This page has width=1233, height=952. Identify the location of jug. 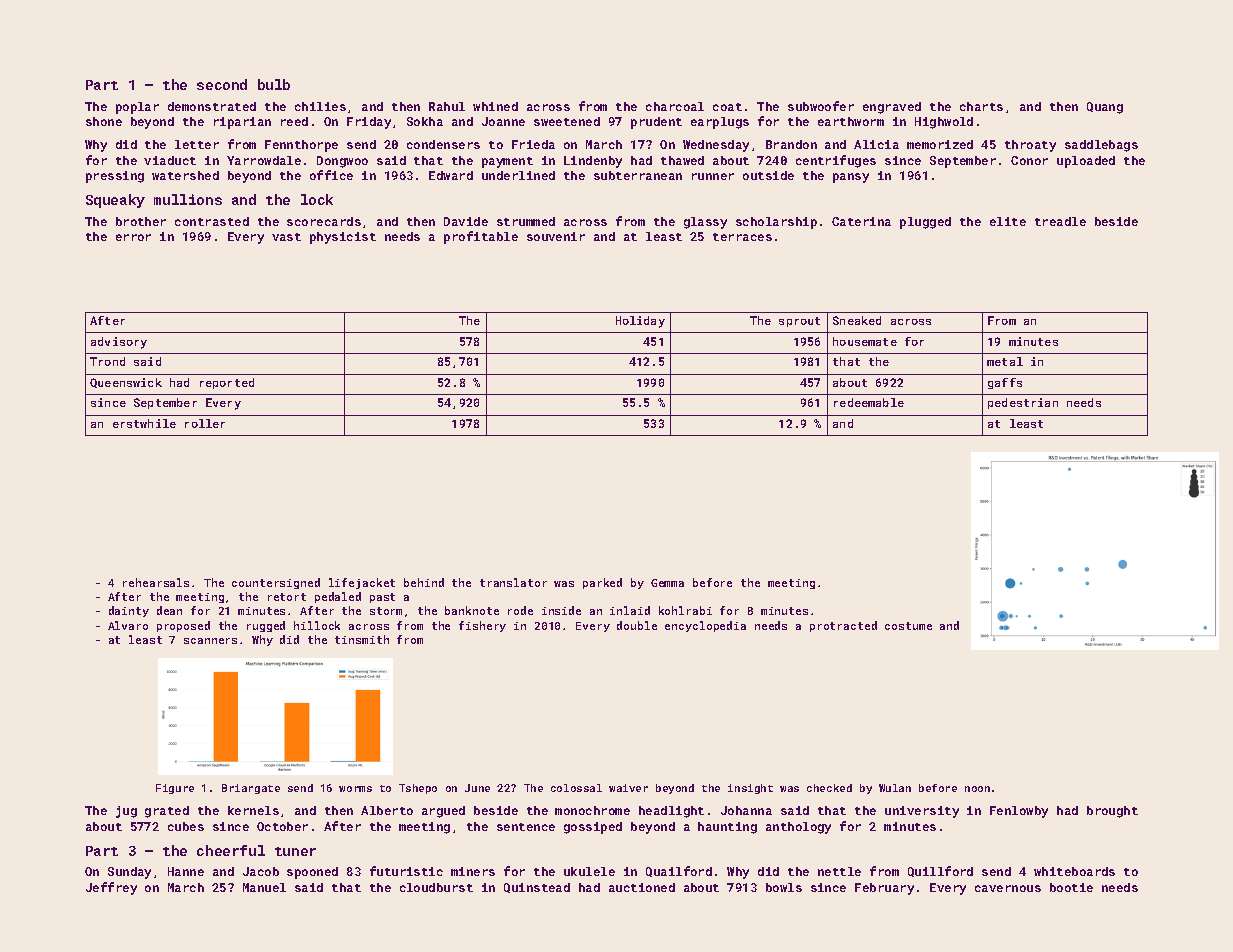
(126, 812).
